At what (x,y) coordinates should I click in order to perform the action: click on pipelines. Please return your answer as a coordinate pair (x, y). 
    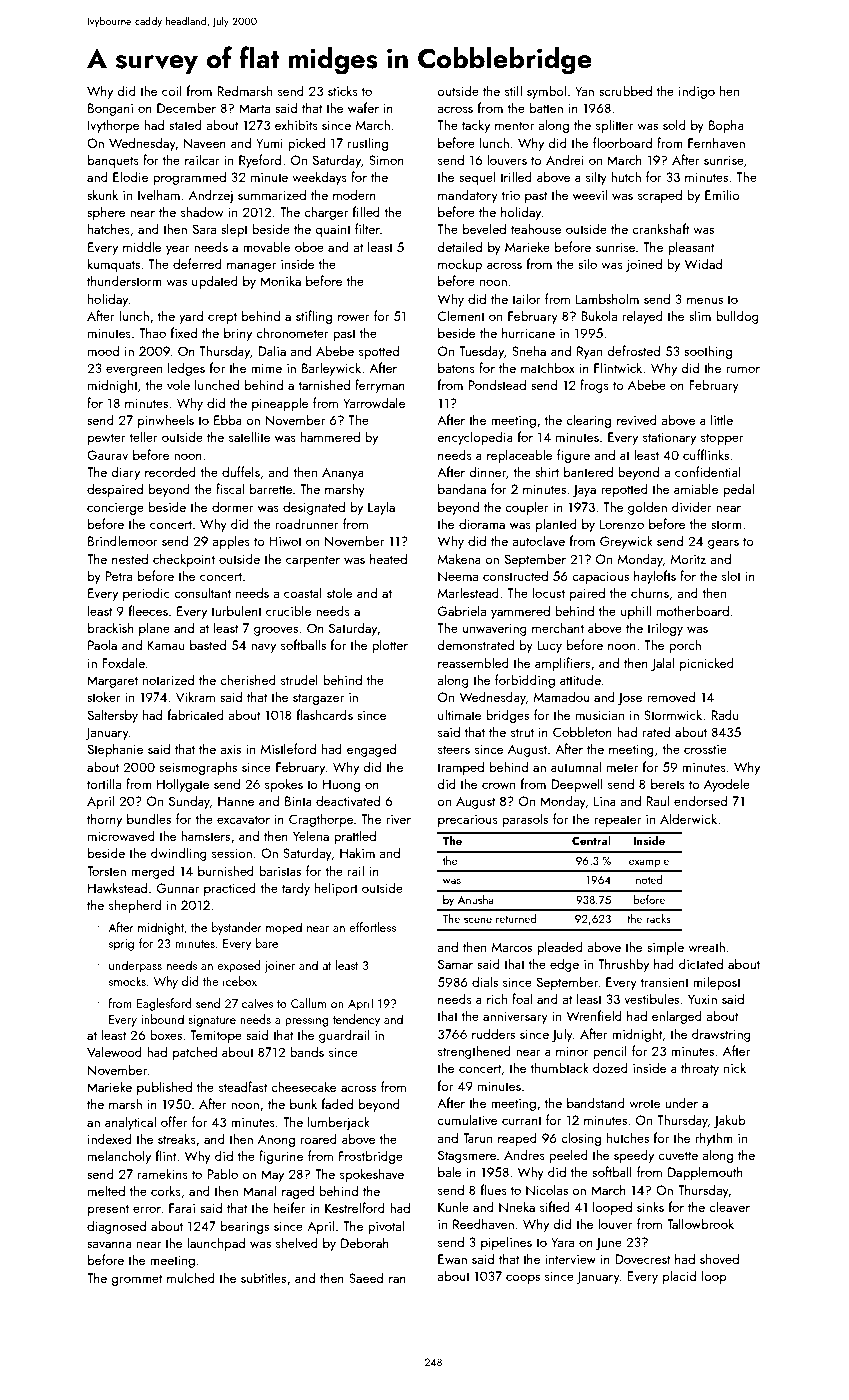
    Looking at the image, I should click on (506, 1243).
